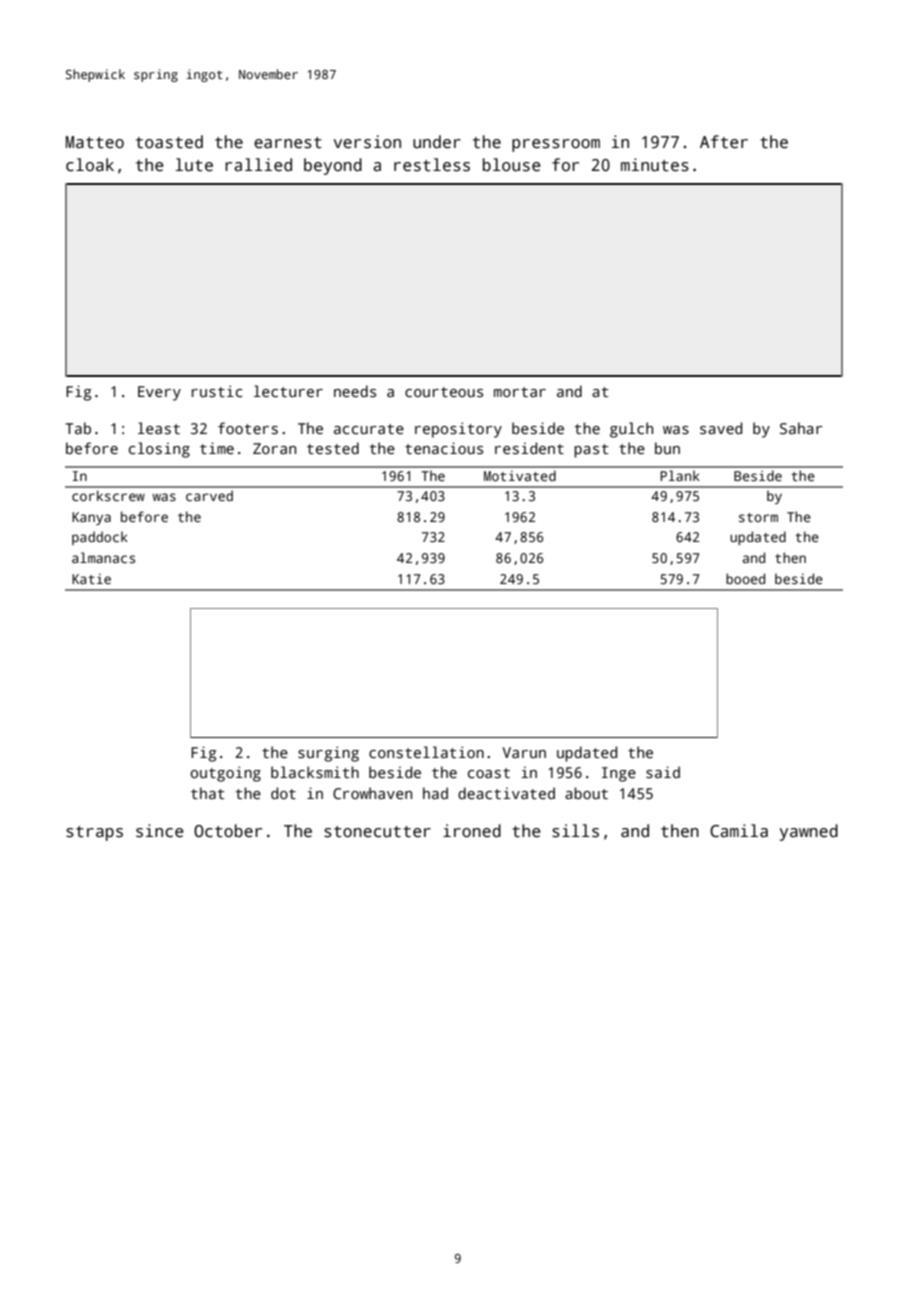 The image size is (908, 1316). I want to click on tested, so click(333, 448).
